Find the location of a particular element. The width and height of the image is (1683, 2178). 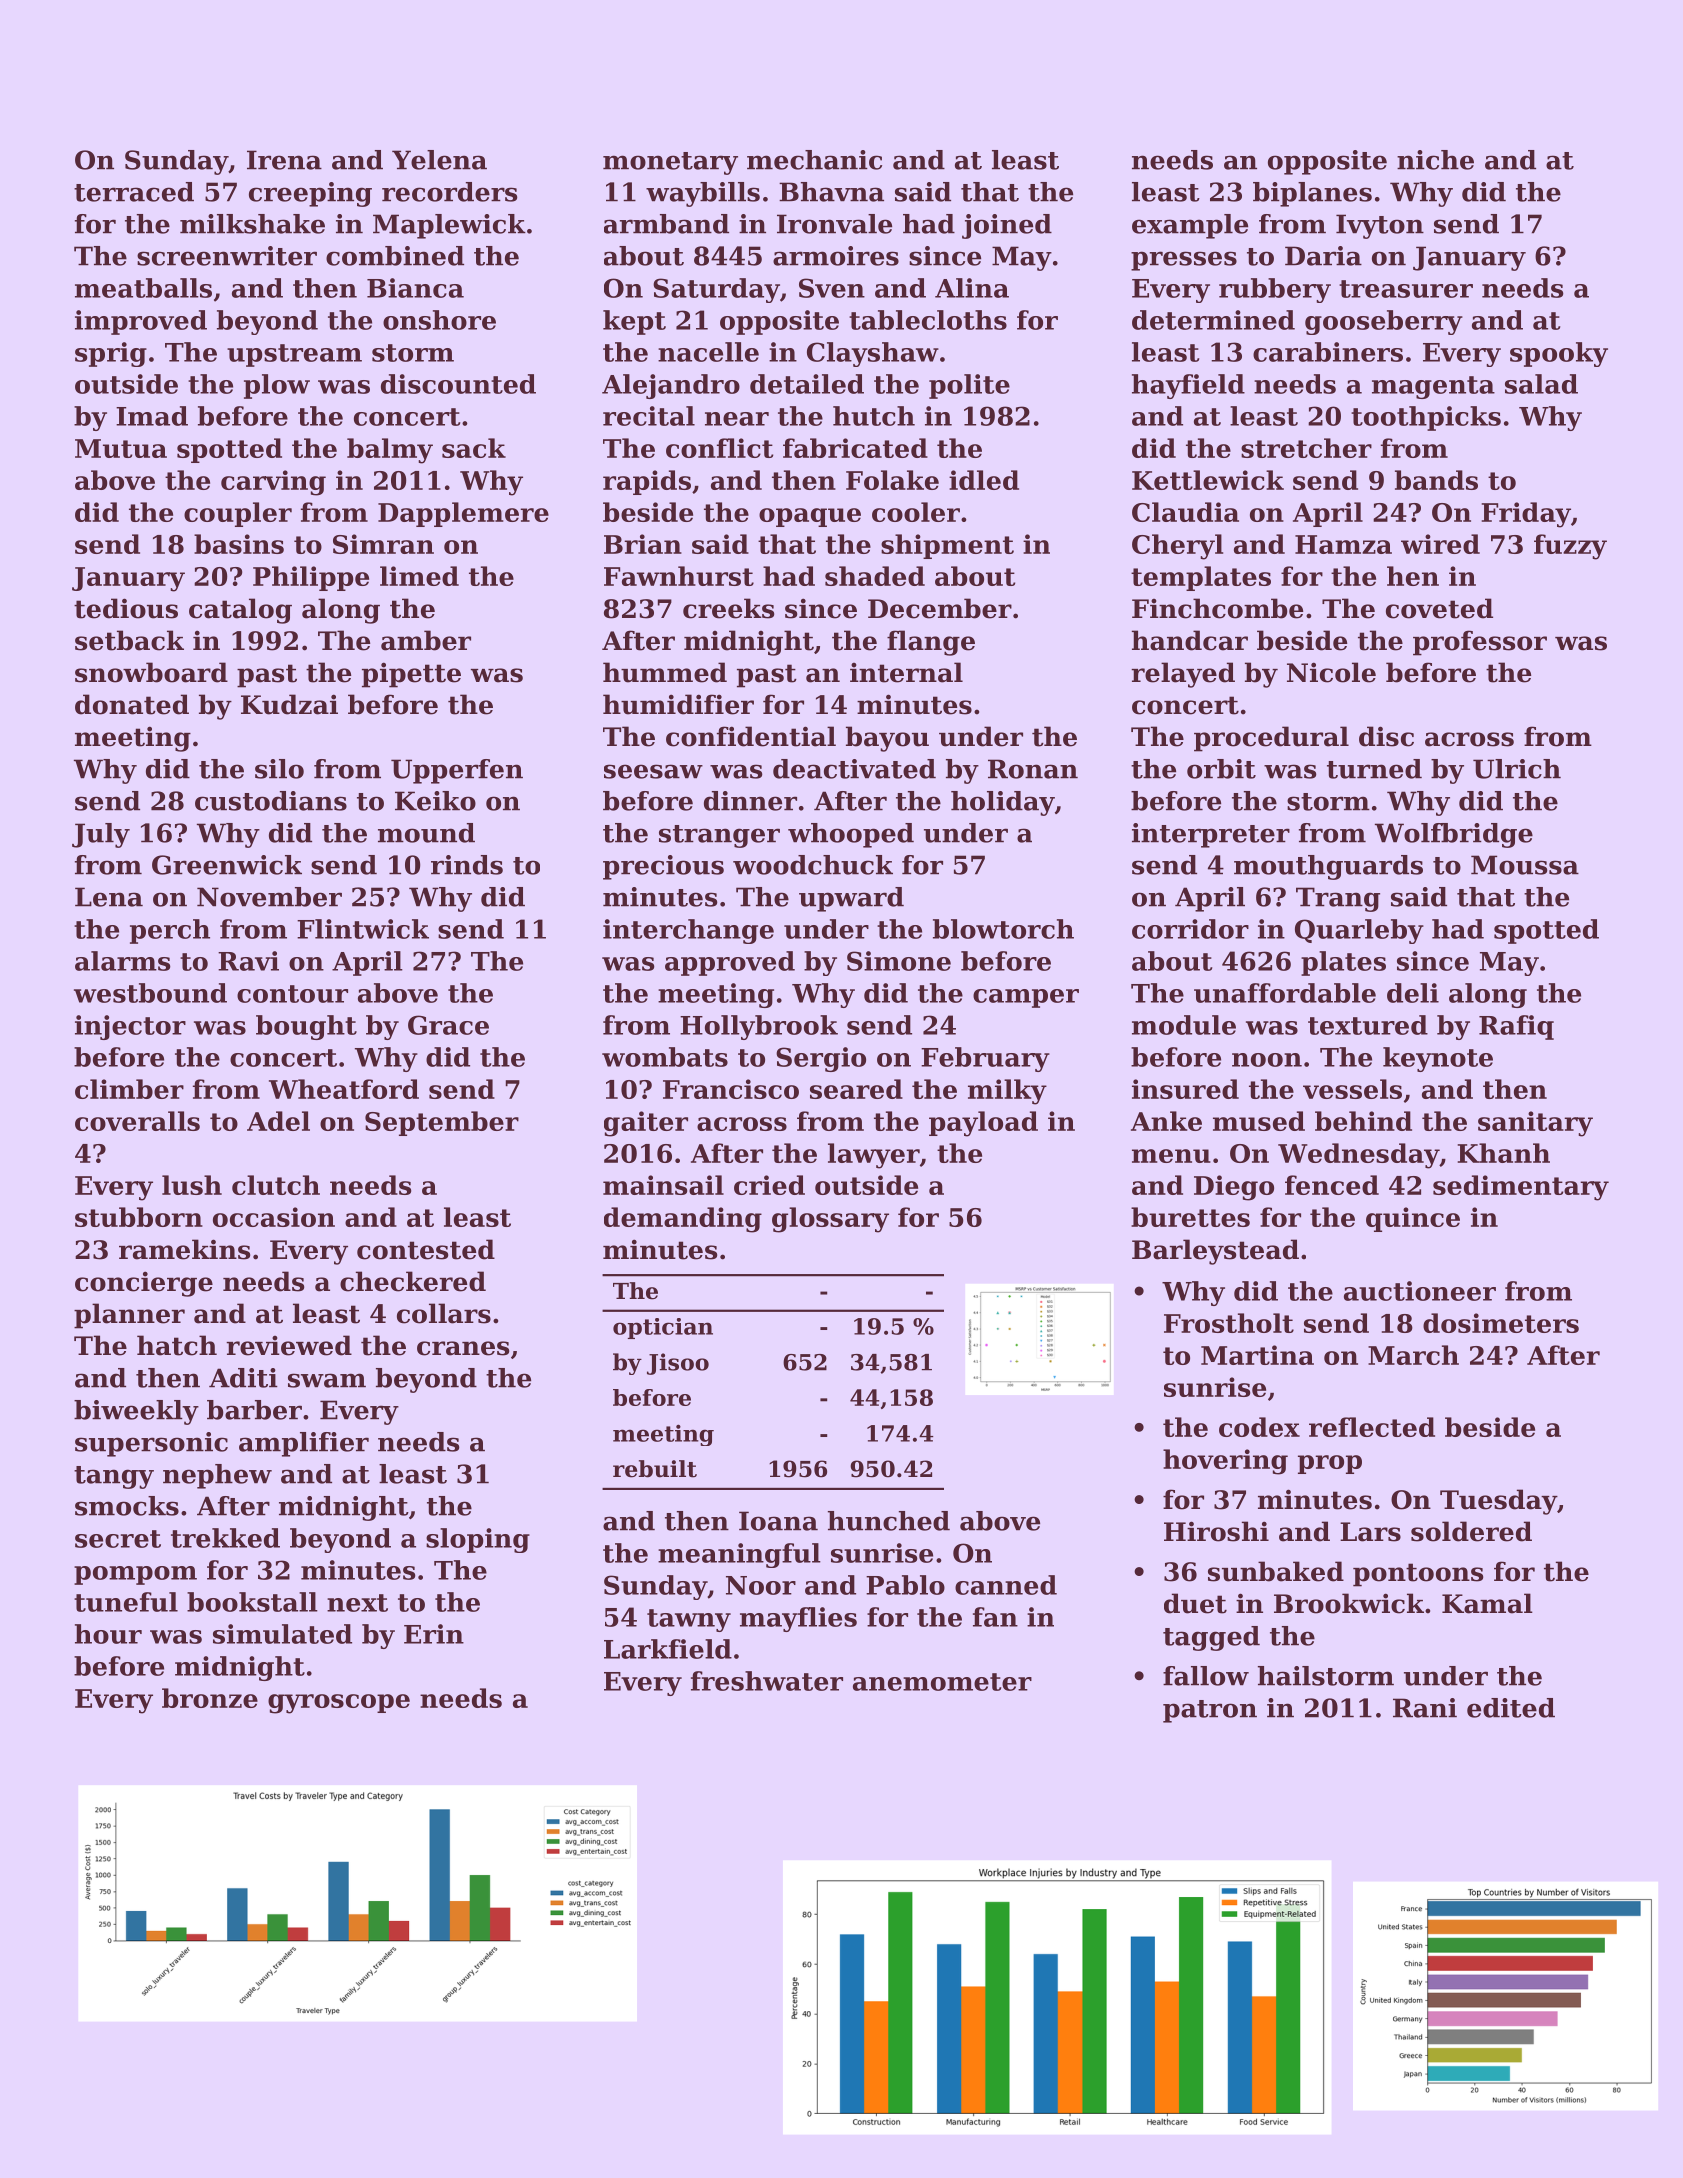

auctioneer is located at coordinates (1420, 1291).
